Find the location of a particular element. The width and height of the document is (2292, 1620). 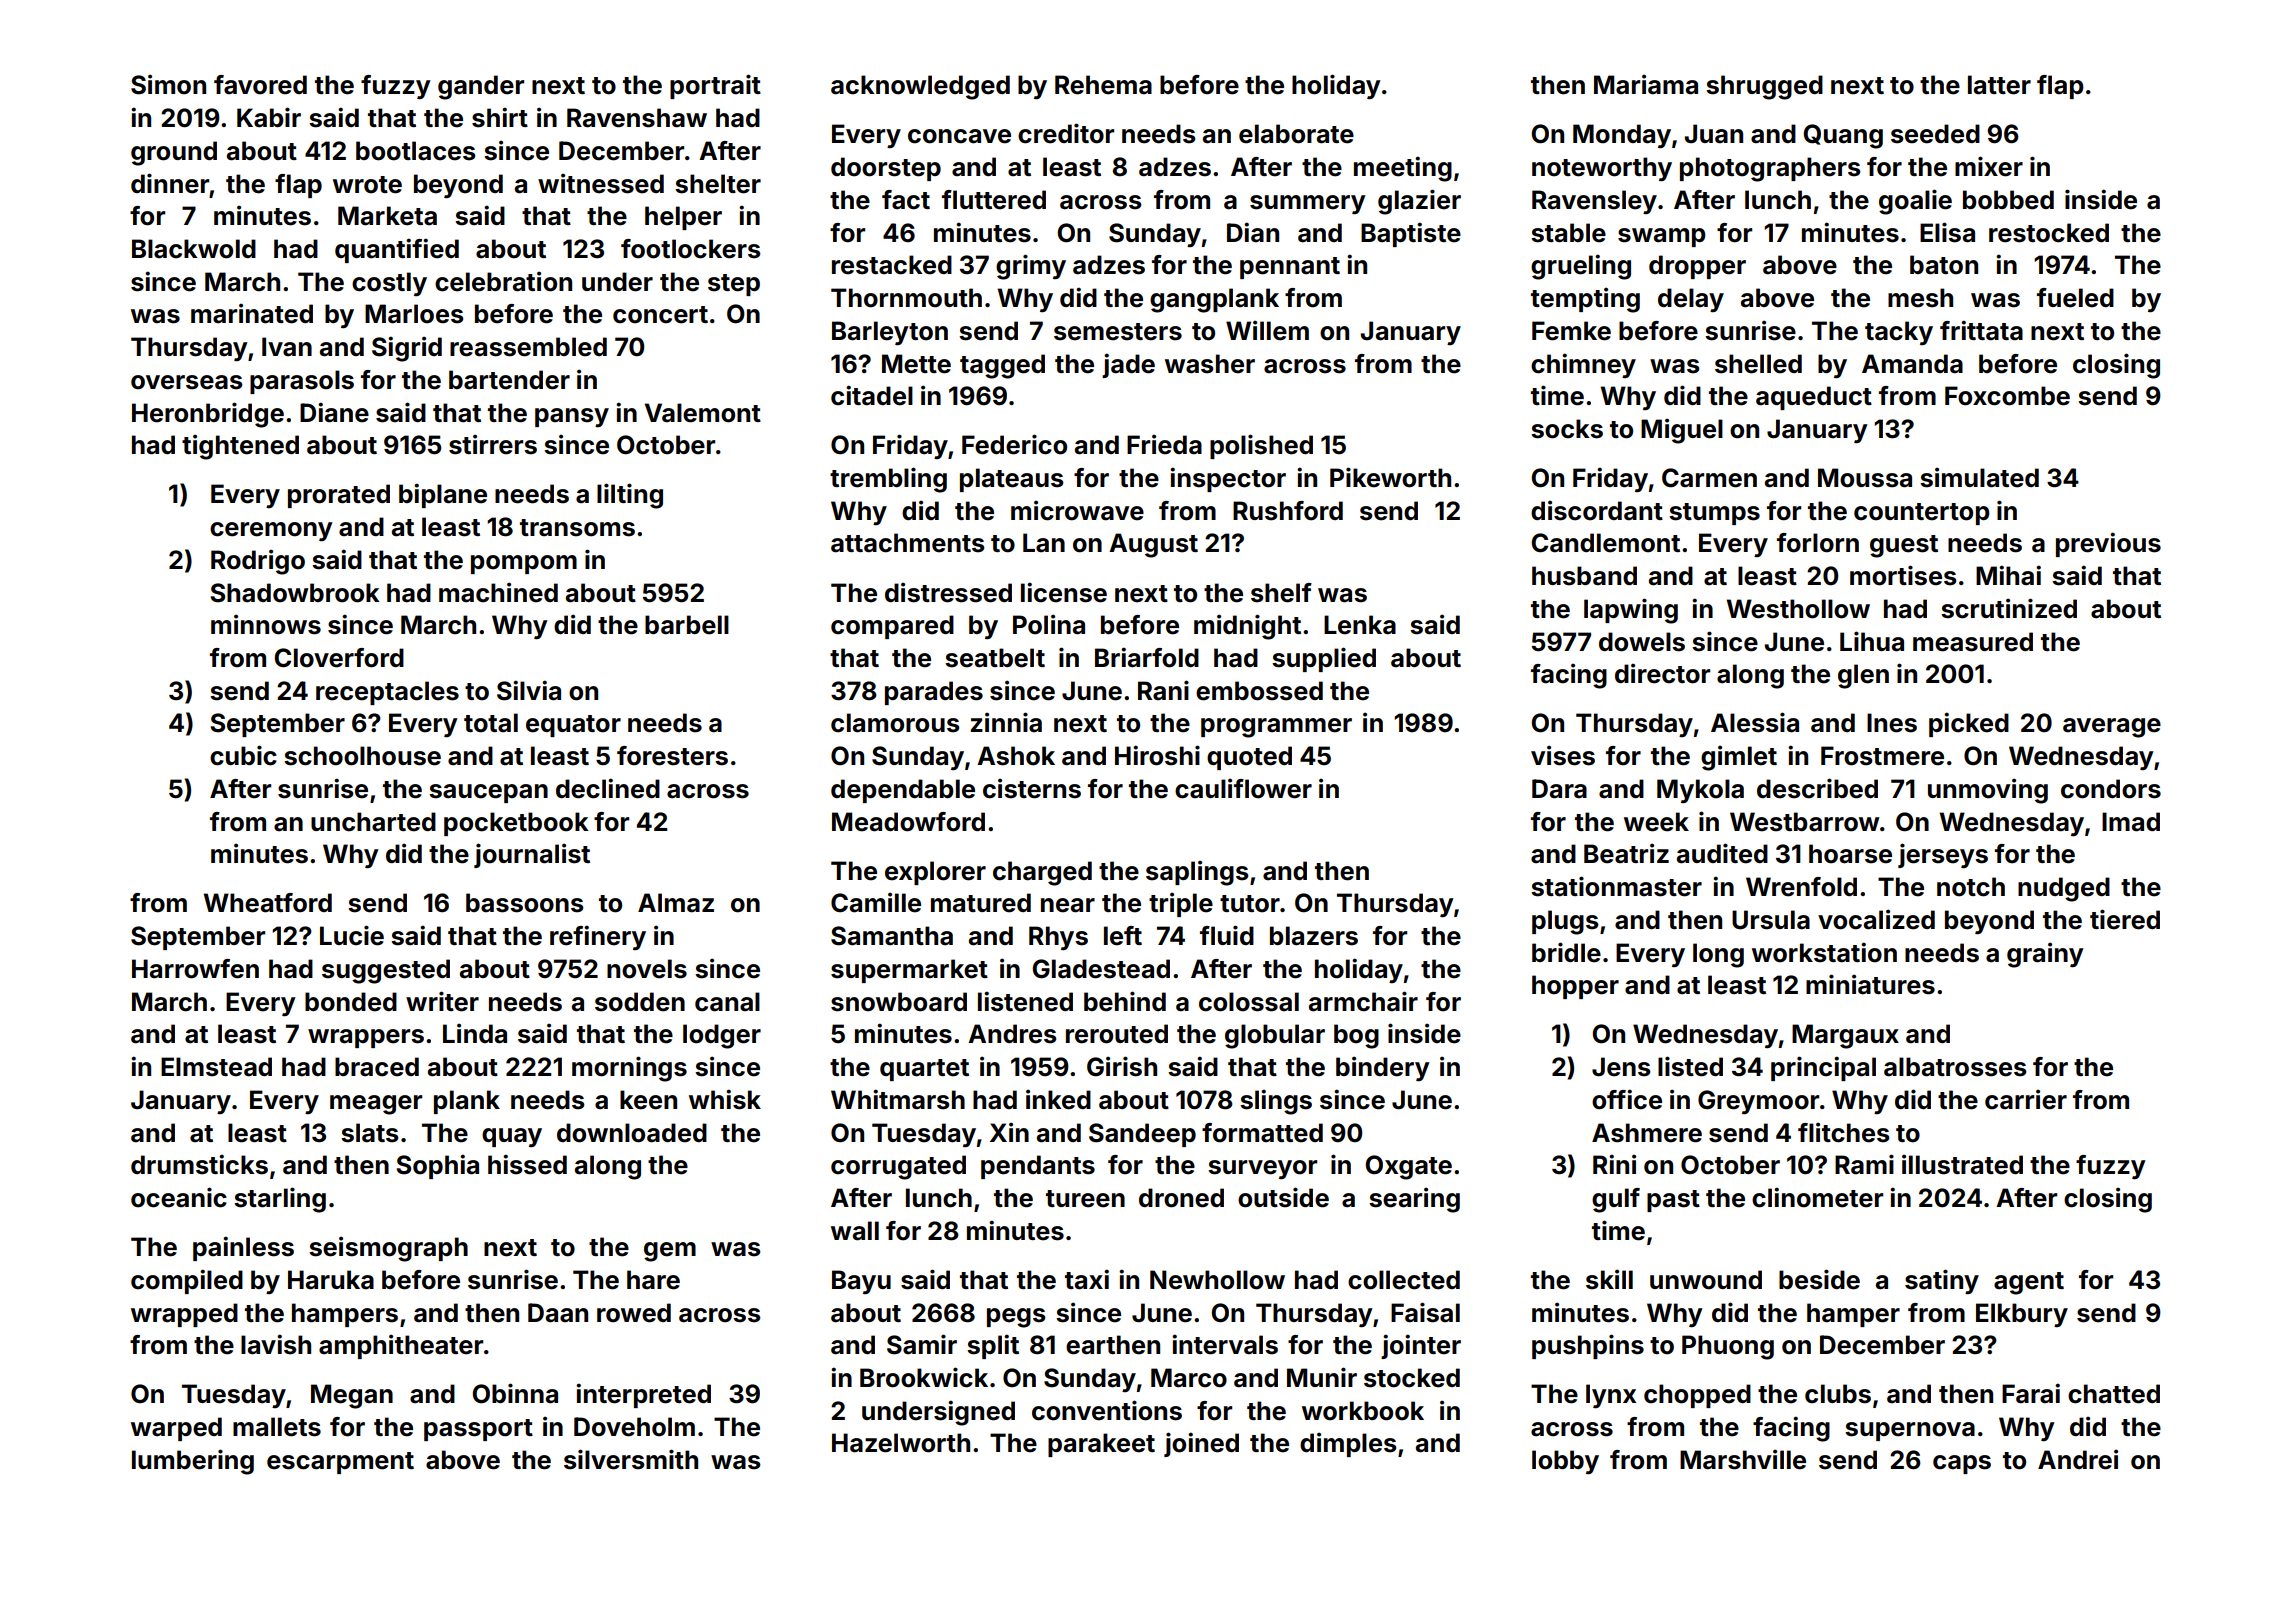

gander is located at coordinates (481, 87).
